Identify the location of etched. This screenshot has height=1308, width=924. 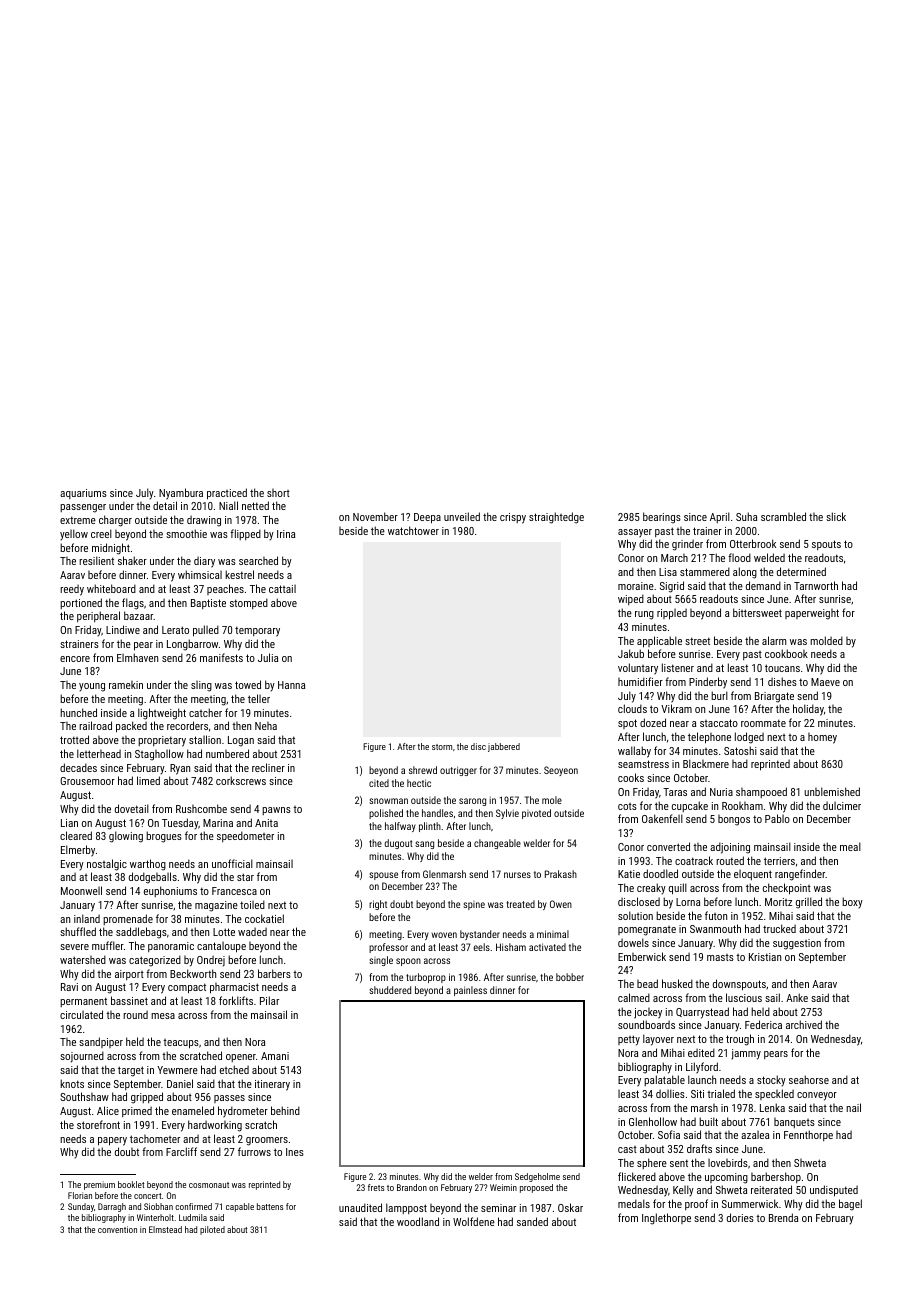
(234, 1069).
